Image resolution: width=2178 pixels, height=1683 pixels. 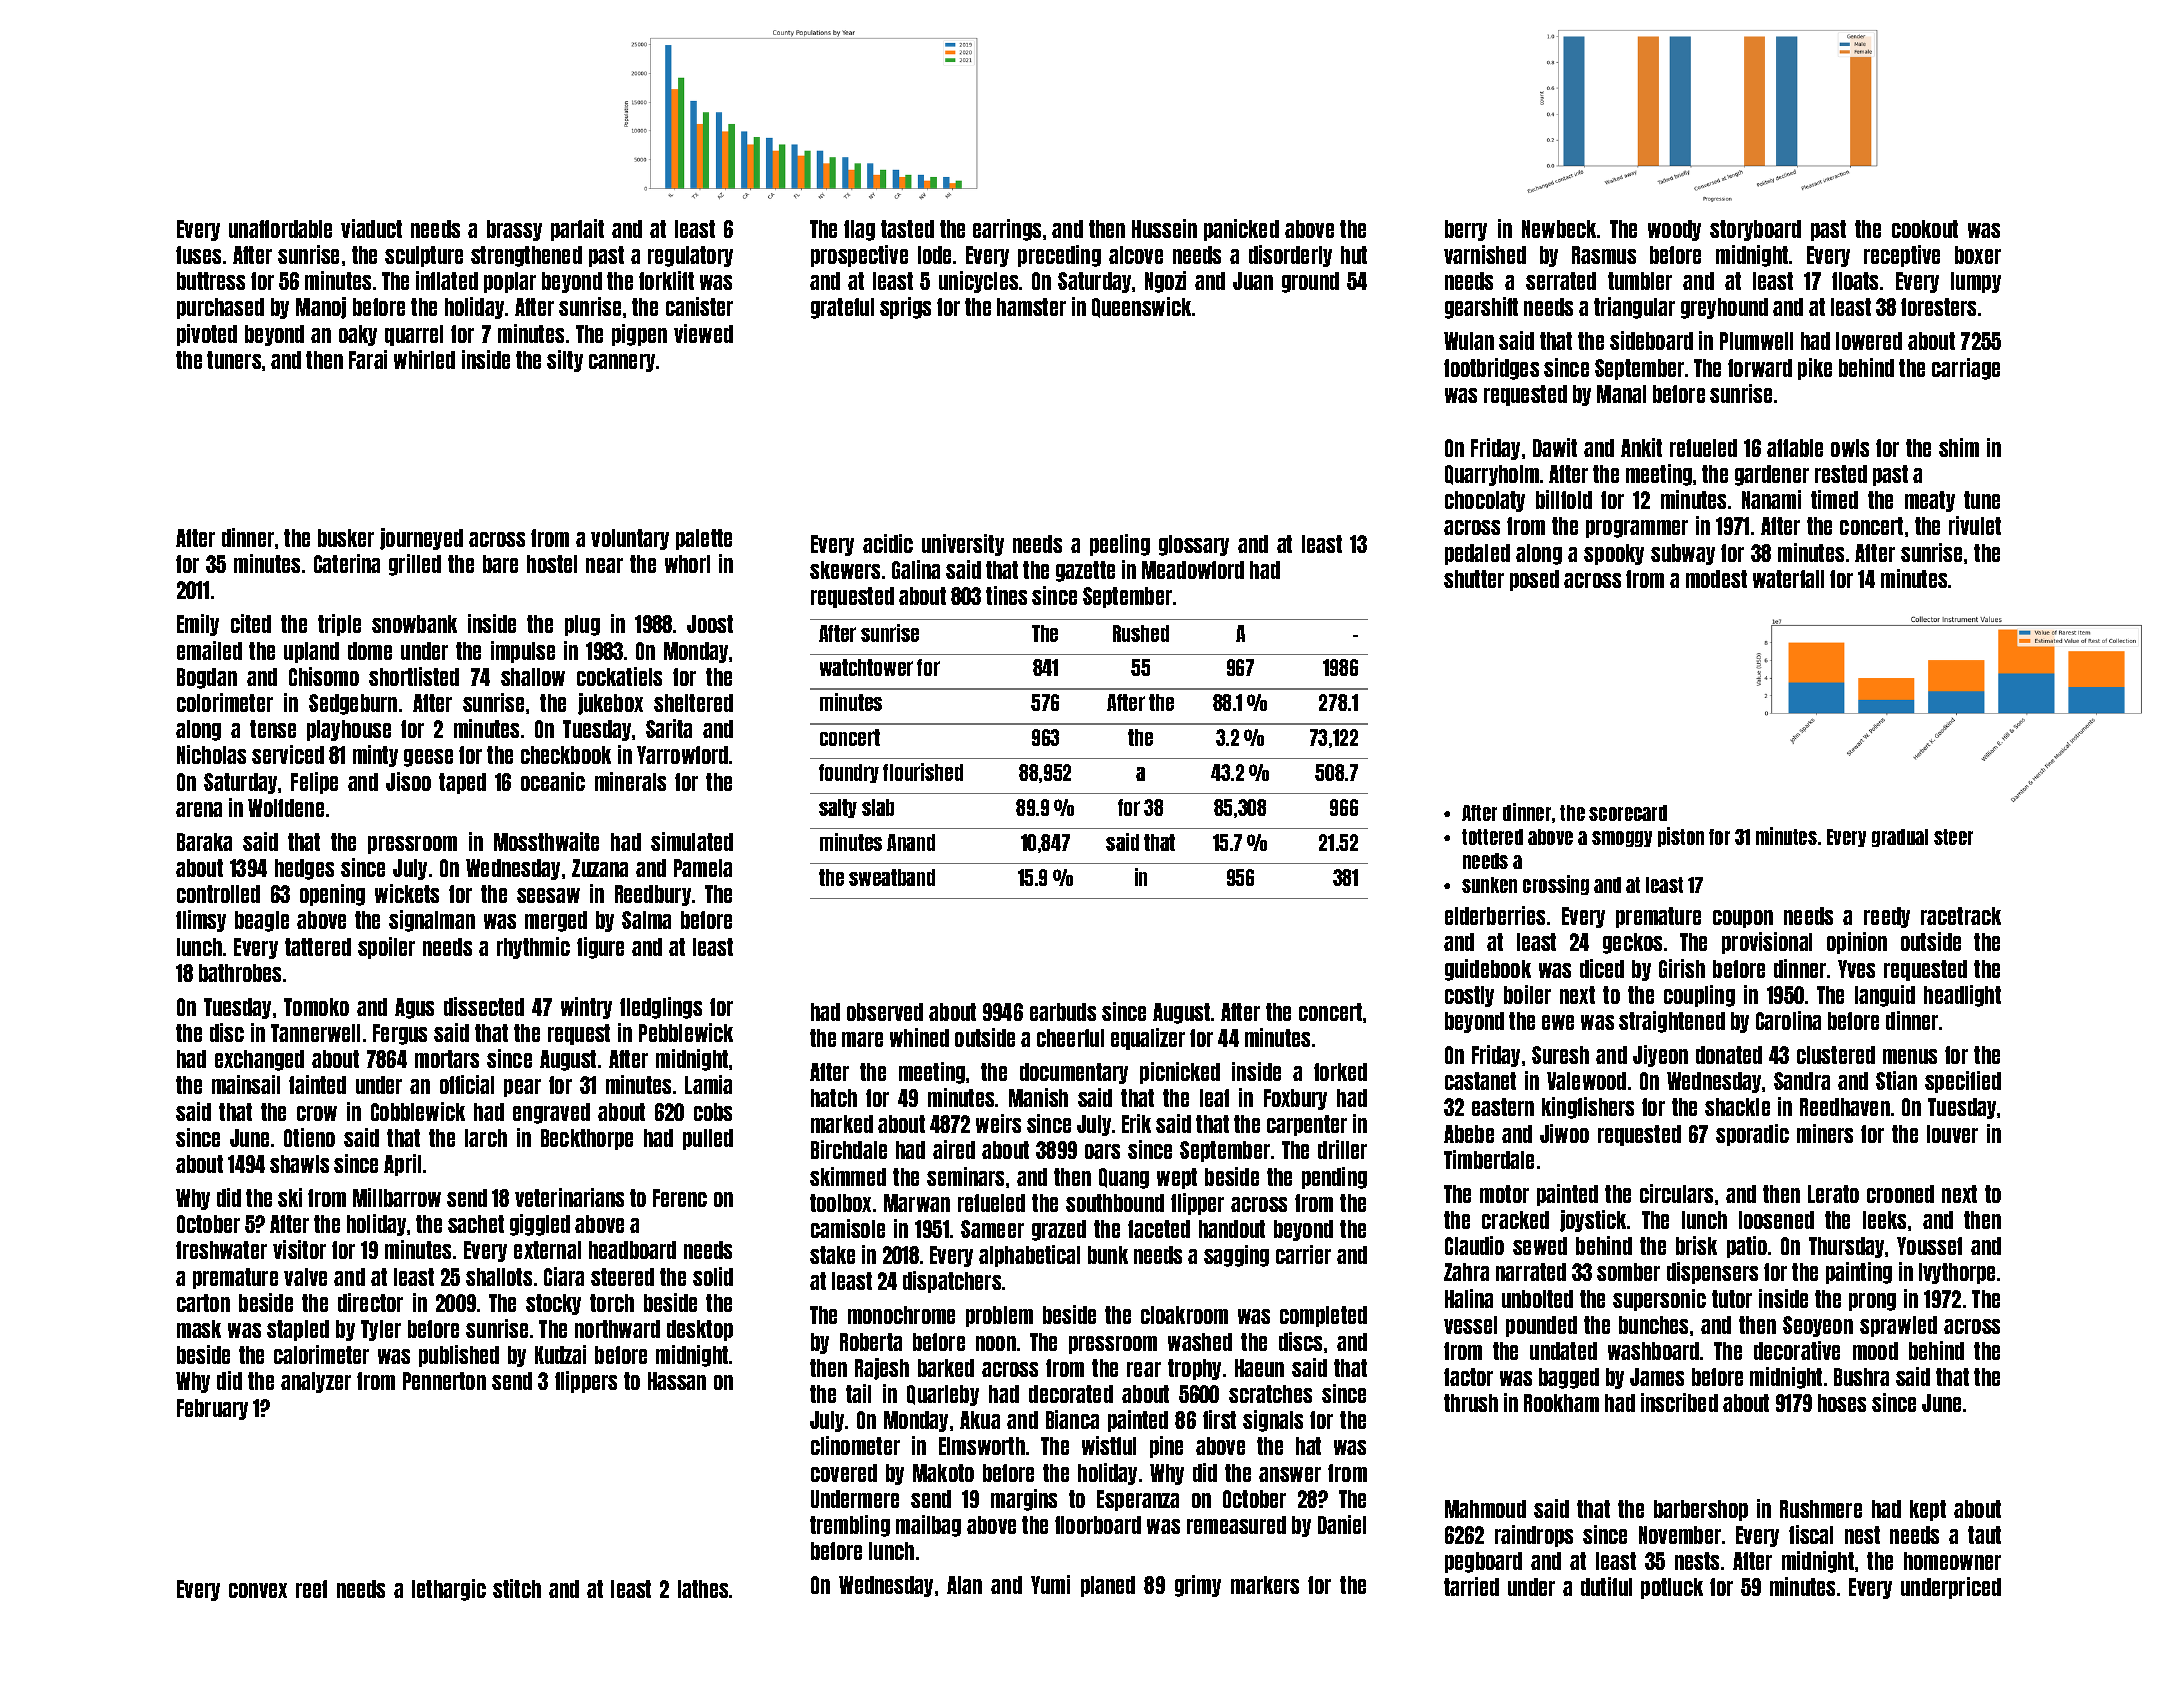 I want to click on completed, so click(x=1323, y=1316).
